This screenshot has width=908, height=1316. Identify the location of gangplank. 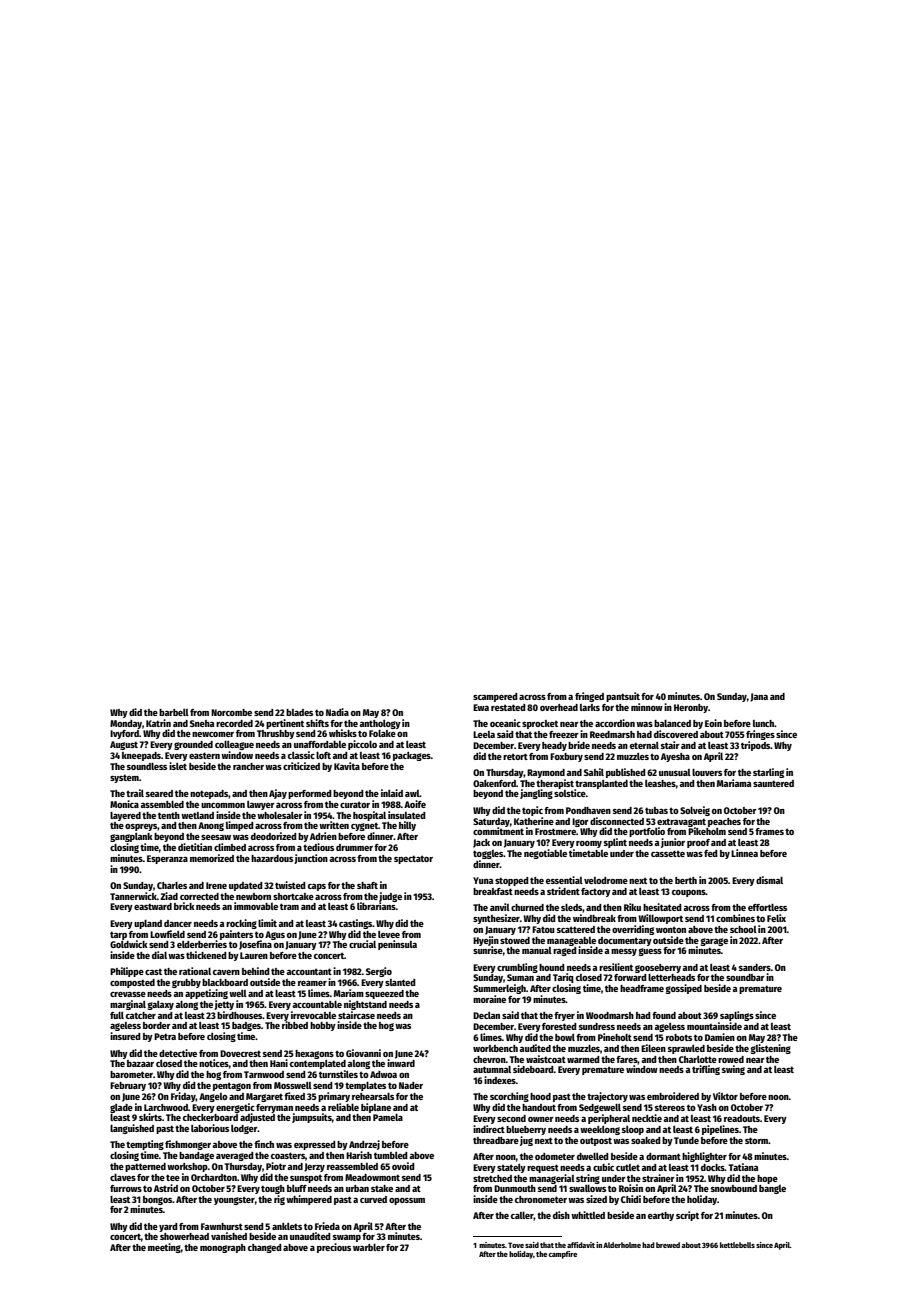
(131, 837).
